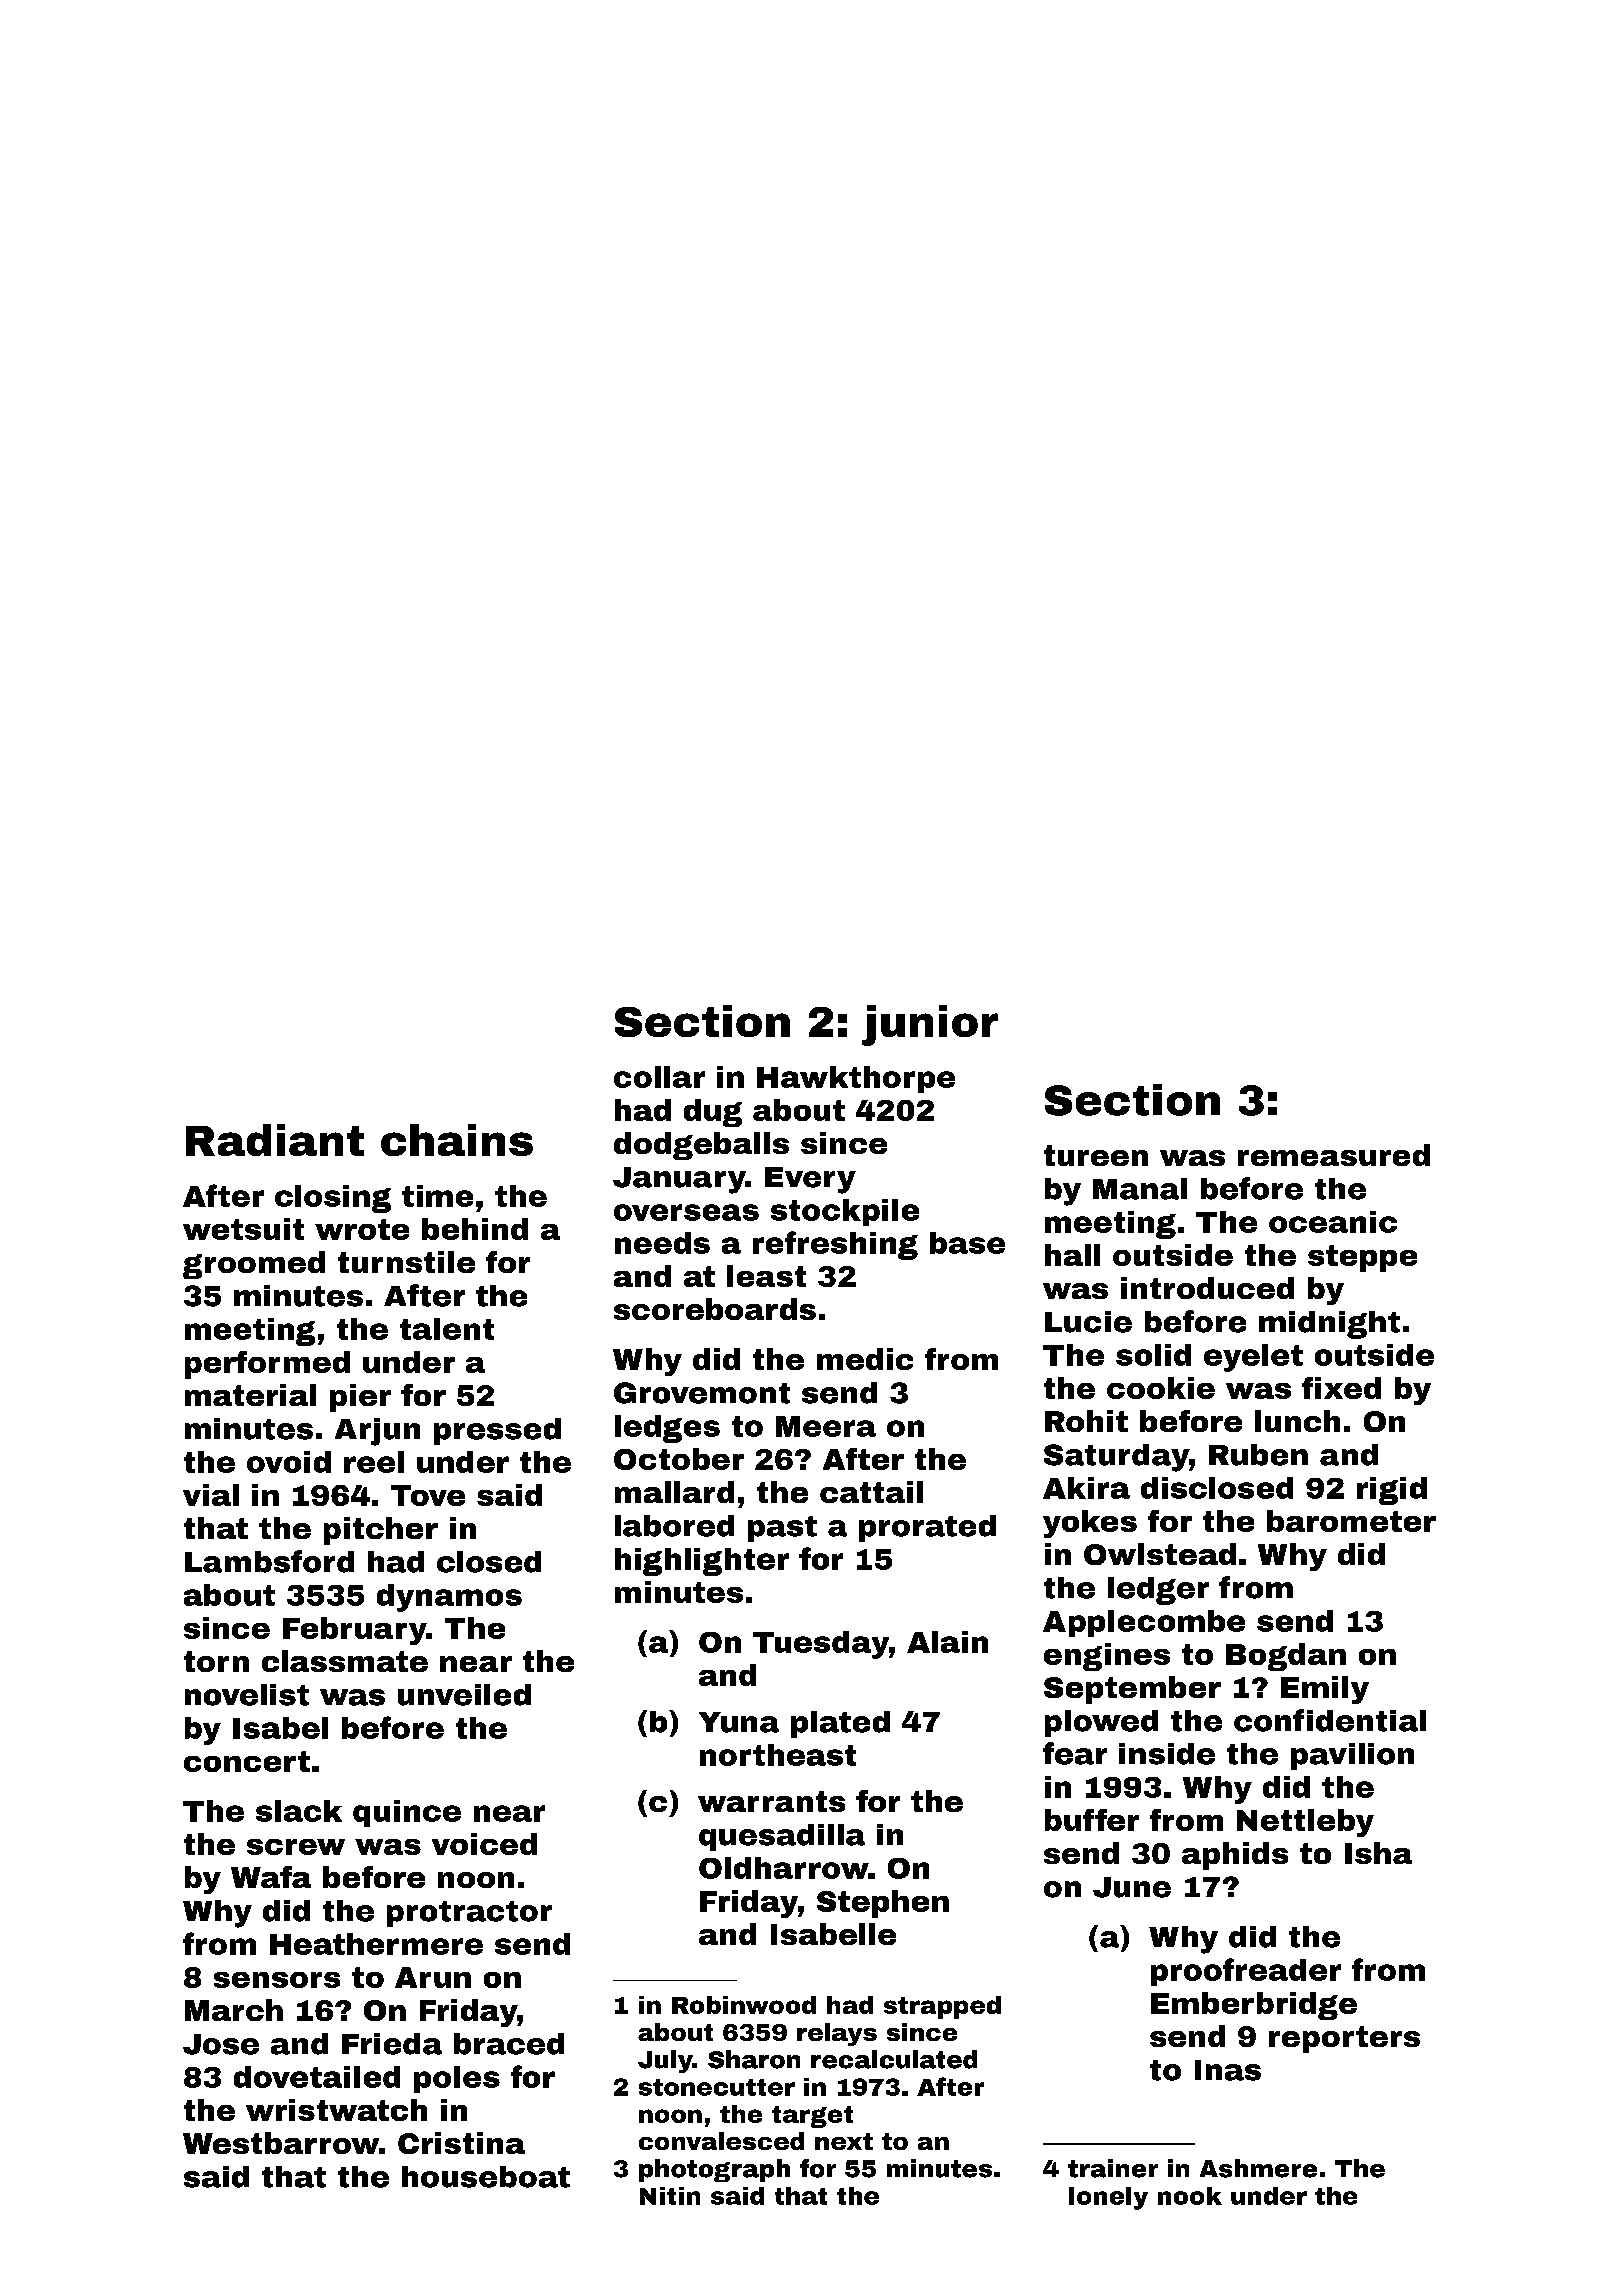 The width and height of the image is (1620, 2292). What do you see at coordinates (659, 1077) in the image?
I see `collar` at bounding box center [659, 1077].
